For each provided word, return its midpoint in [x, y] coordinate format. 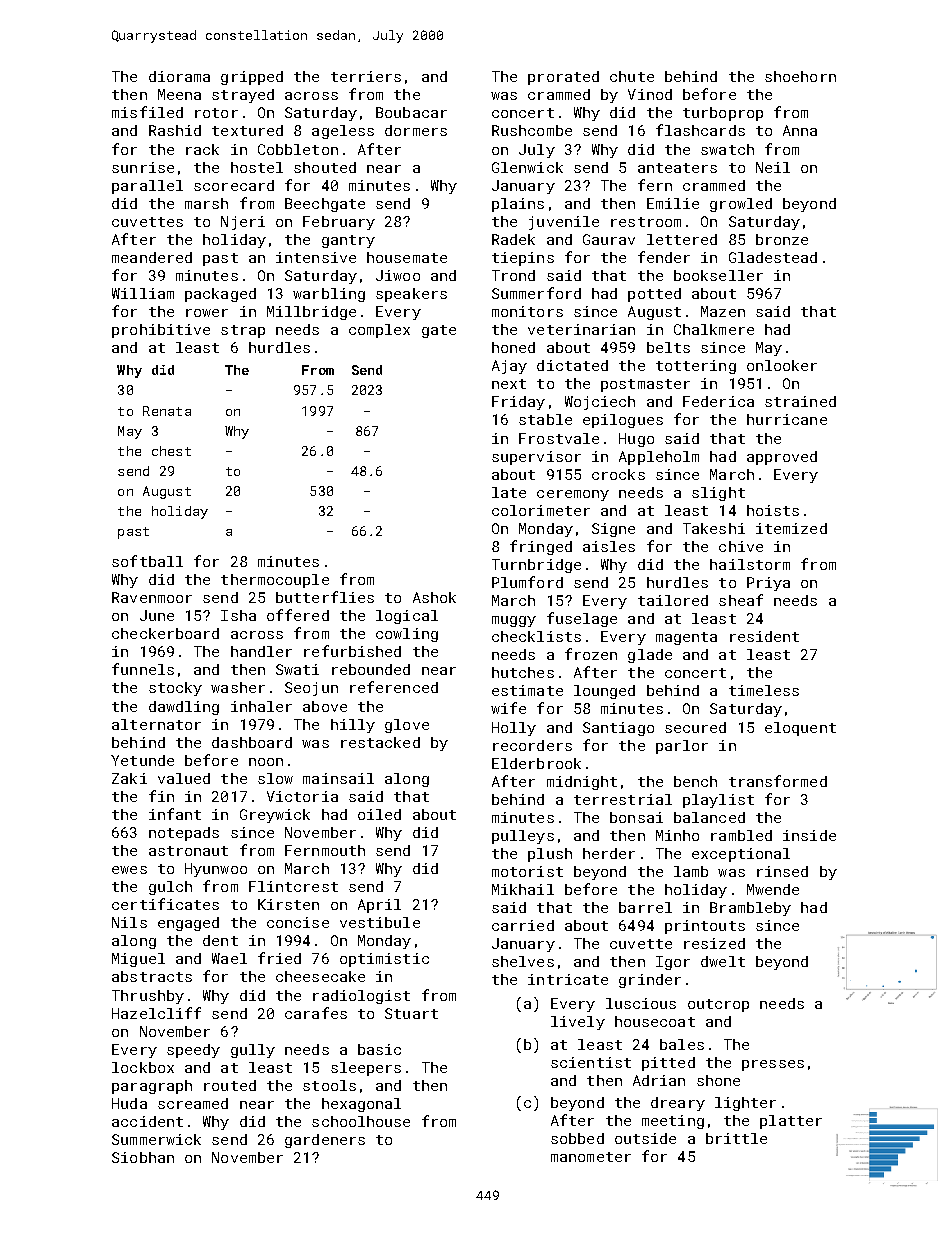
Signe [613, 530]
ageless [343, 132]
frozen [591, 654]
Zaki [129, 778]
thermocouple [275, 581]
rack [202, 149]
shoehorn [800, 76]
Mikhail [523, 889]
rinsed [782, 871]
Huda [129, 1103]
